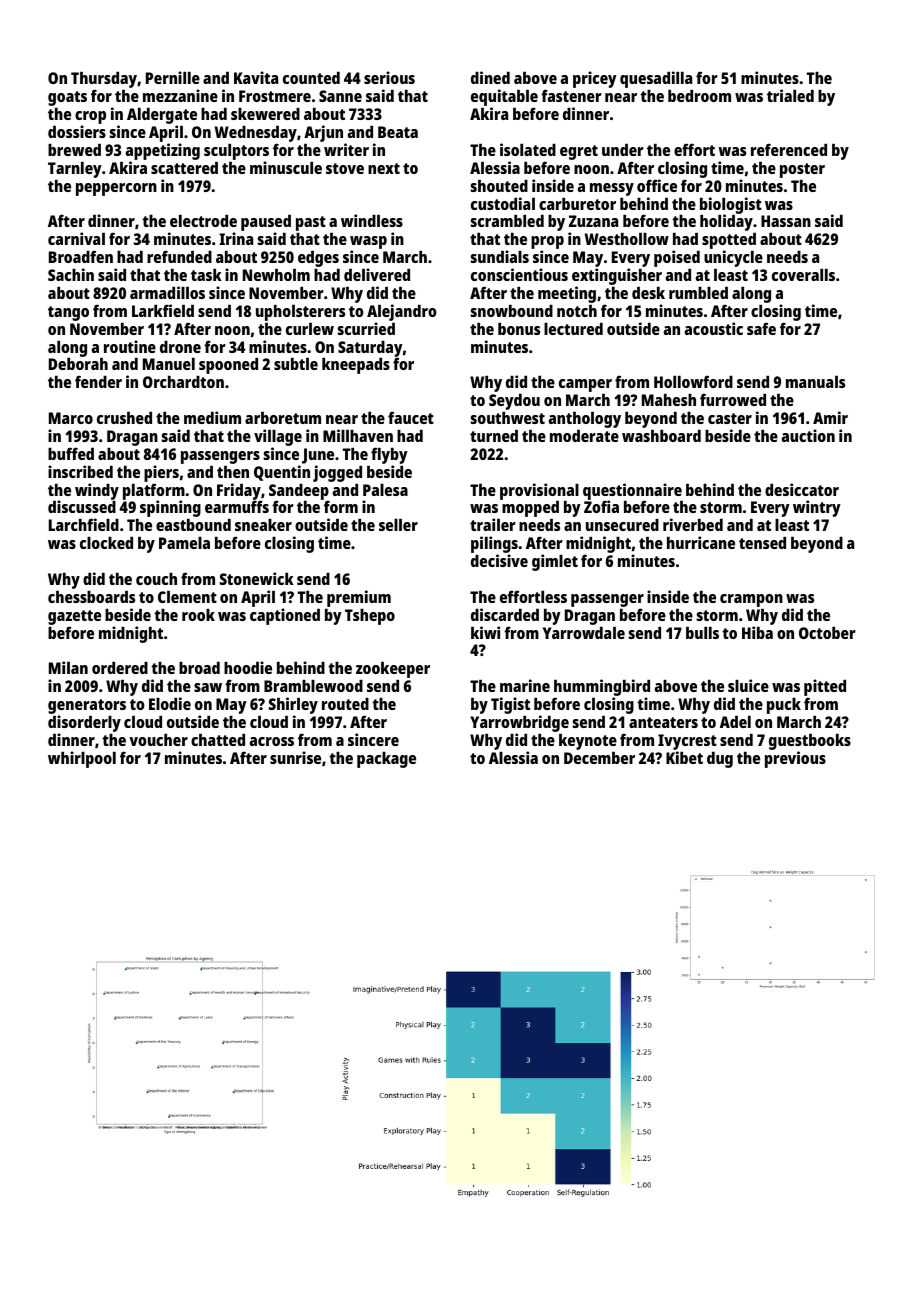 The width and height of the screenshot is (908, 1316). What do you see at coordinates (748, 685) in the screenshot?
I see `sluice` at bounding box center [748, 685].
